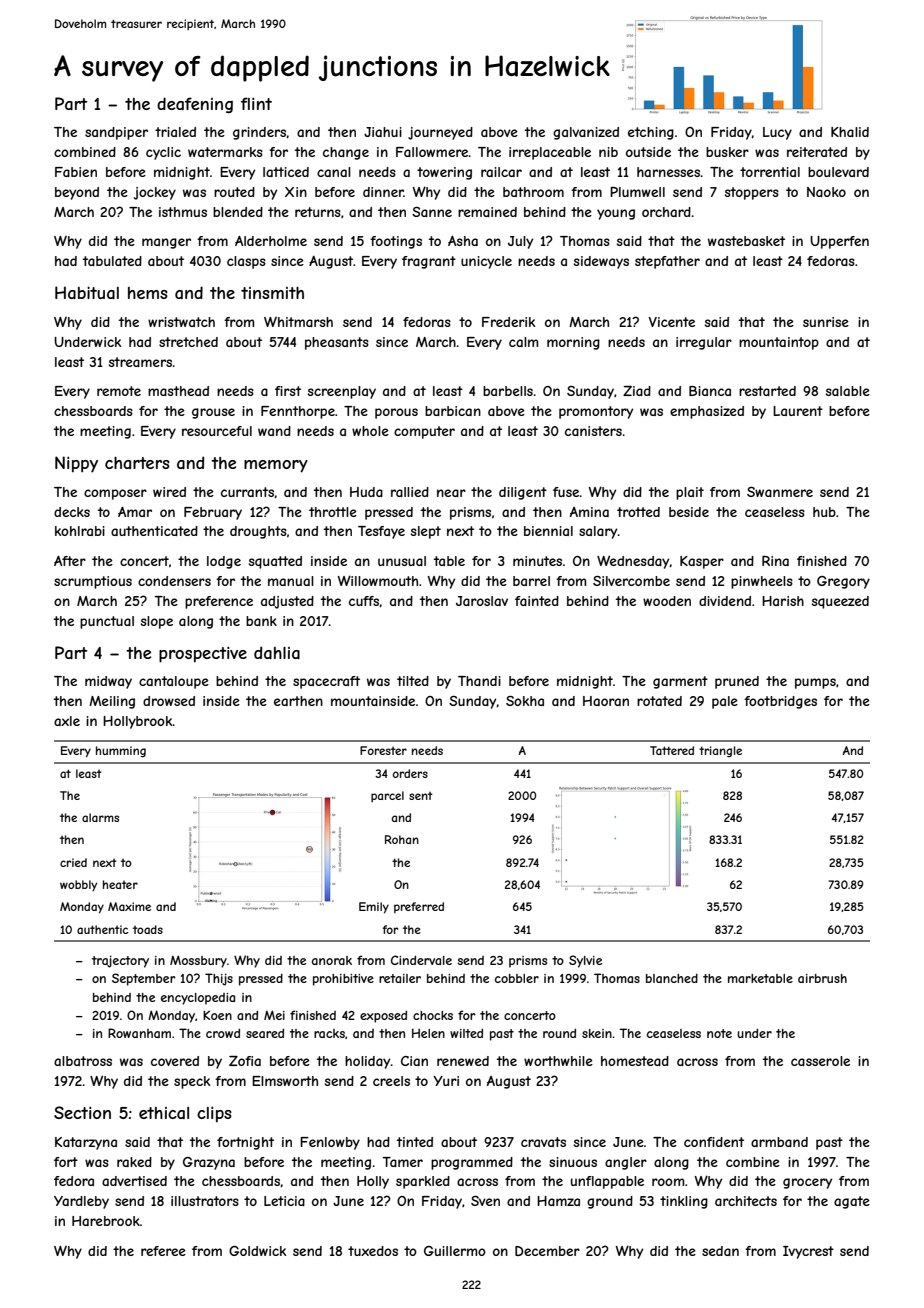 Image resolution: width=924 pixels, height=1308 pixels. What do you see at coordinates (413, 681) in the screenshot?
I see `tilted` at bounding box center [413, 681].
